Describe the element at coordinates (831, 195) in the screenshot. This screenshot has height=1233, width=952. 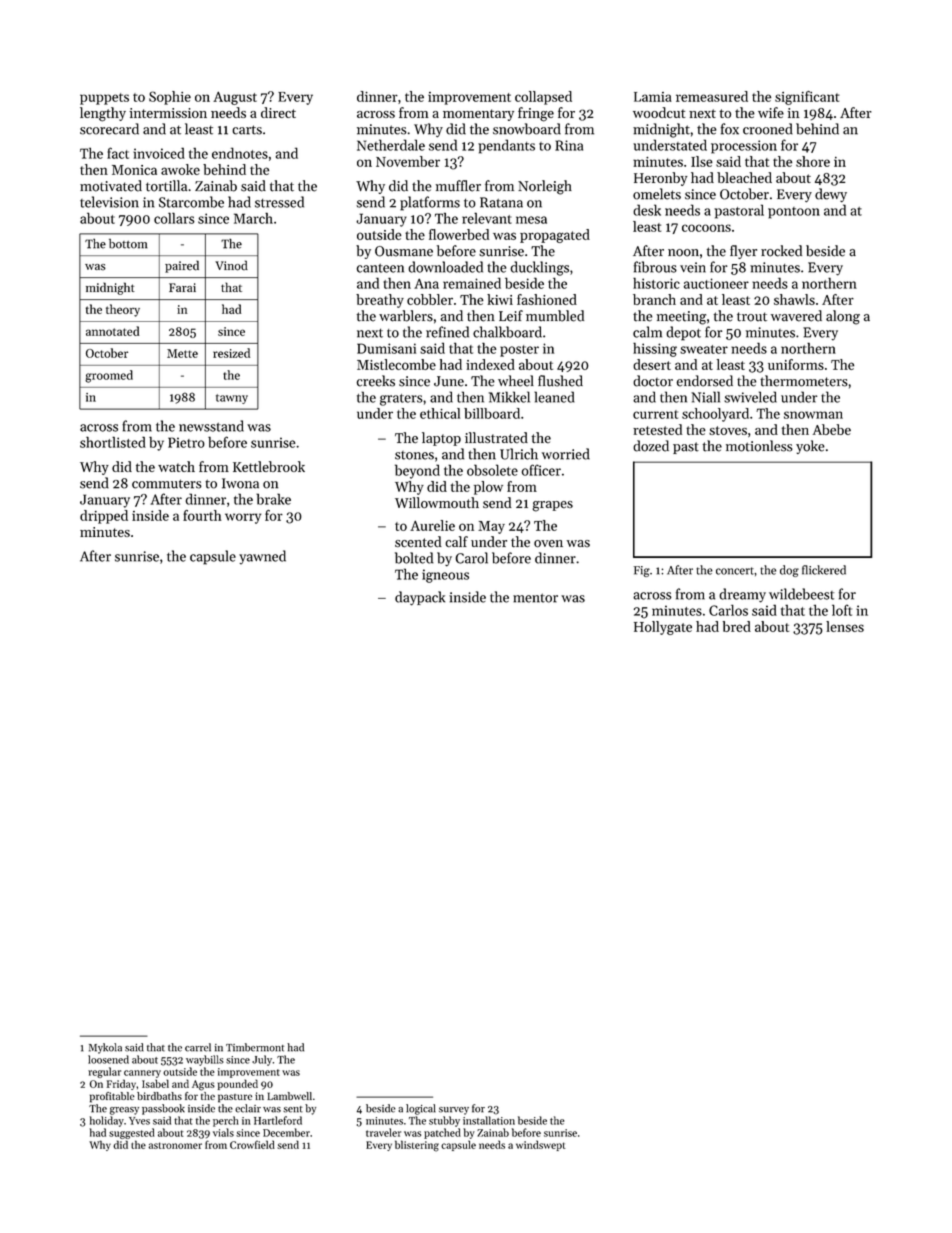
I see `dewy` at that location.
